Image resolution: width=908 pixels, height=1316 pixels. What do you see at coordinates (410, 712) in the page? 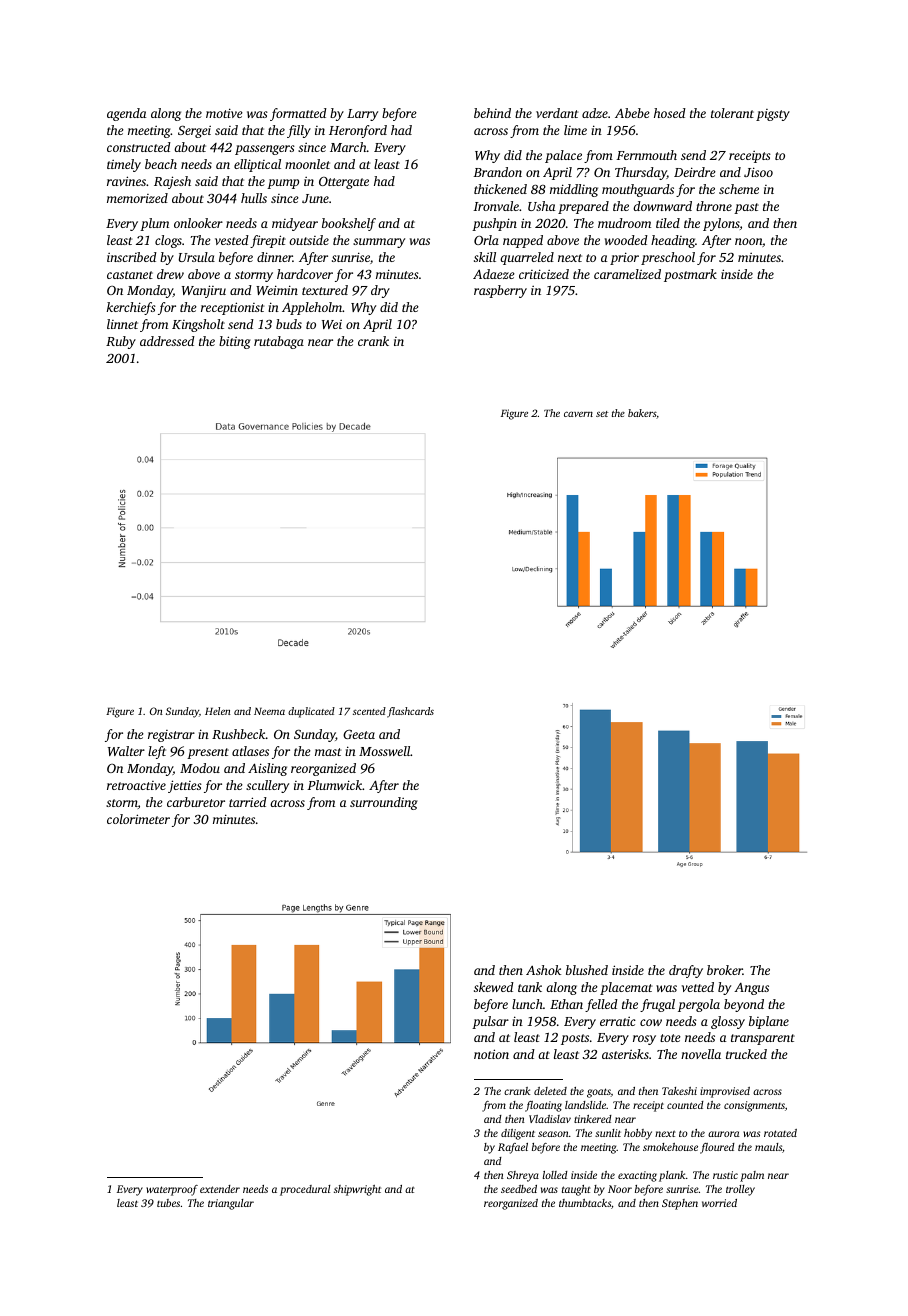
I see `flashcards` at bounding box center [410, 712].
